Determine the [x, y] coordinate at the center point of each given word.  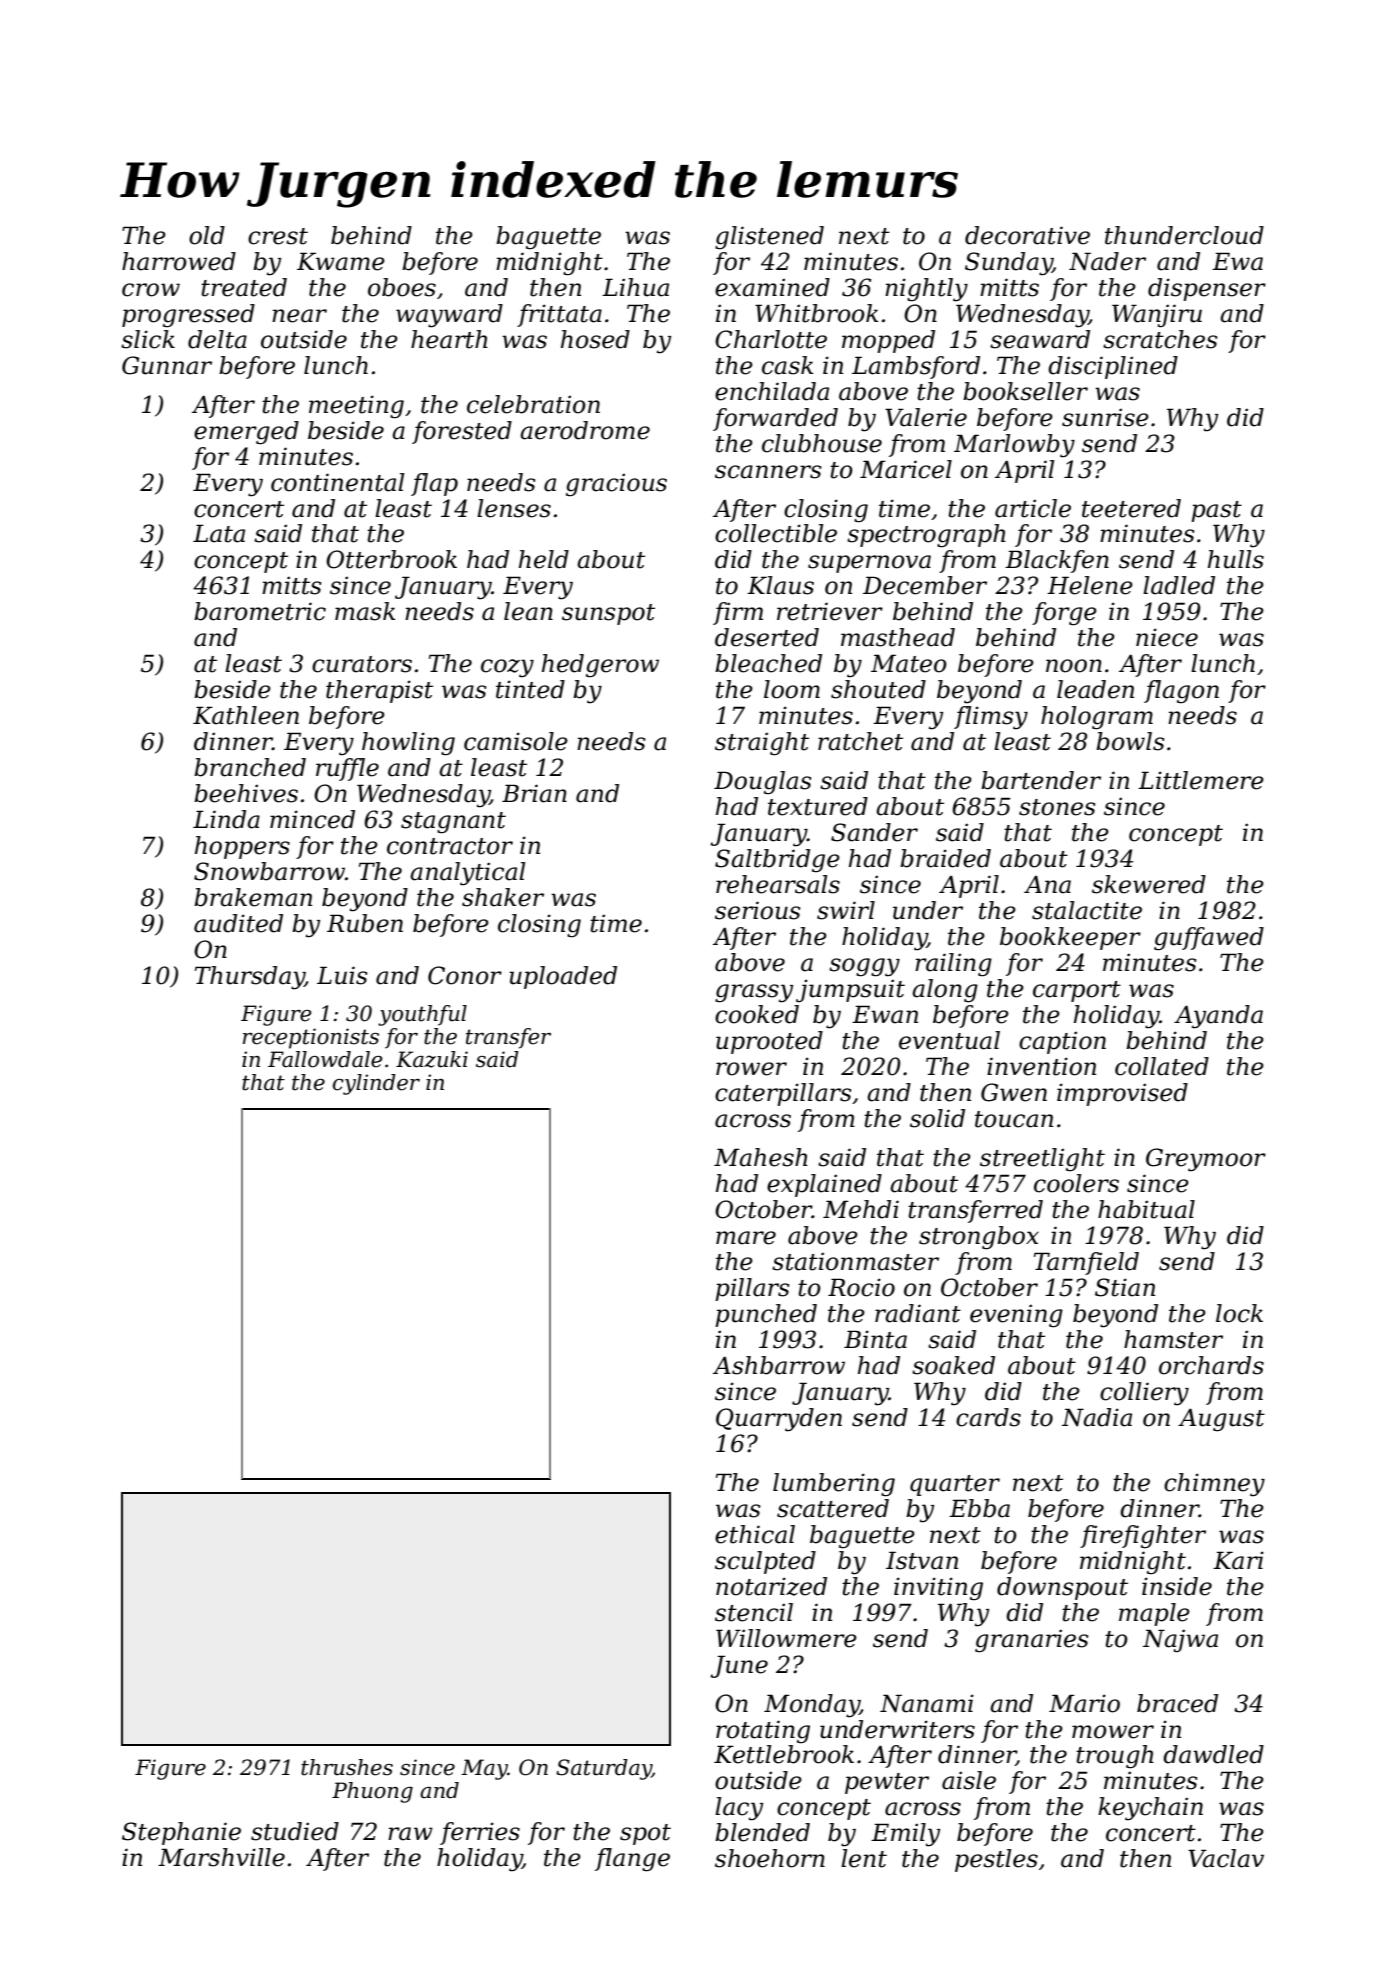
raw [410, 1834]
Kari [1238, 1560]
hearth [449, 339]
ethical [755, 1534]
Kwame [341, 261]
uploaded [563, 977]
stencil [754, 1612]
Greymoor [1206, 1160]
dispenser [1207, 289]
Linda [226, 819]
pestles [996, 1860]
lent [864, 1858]
